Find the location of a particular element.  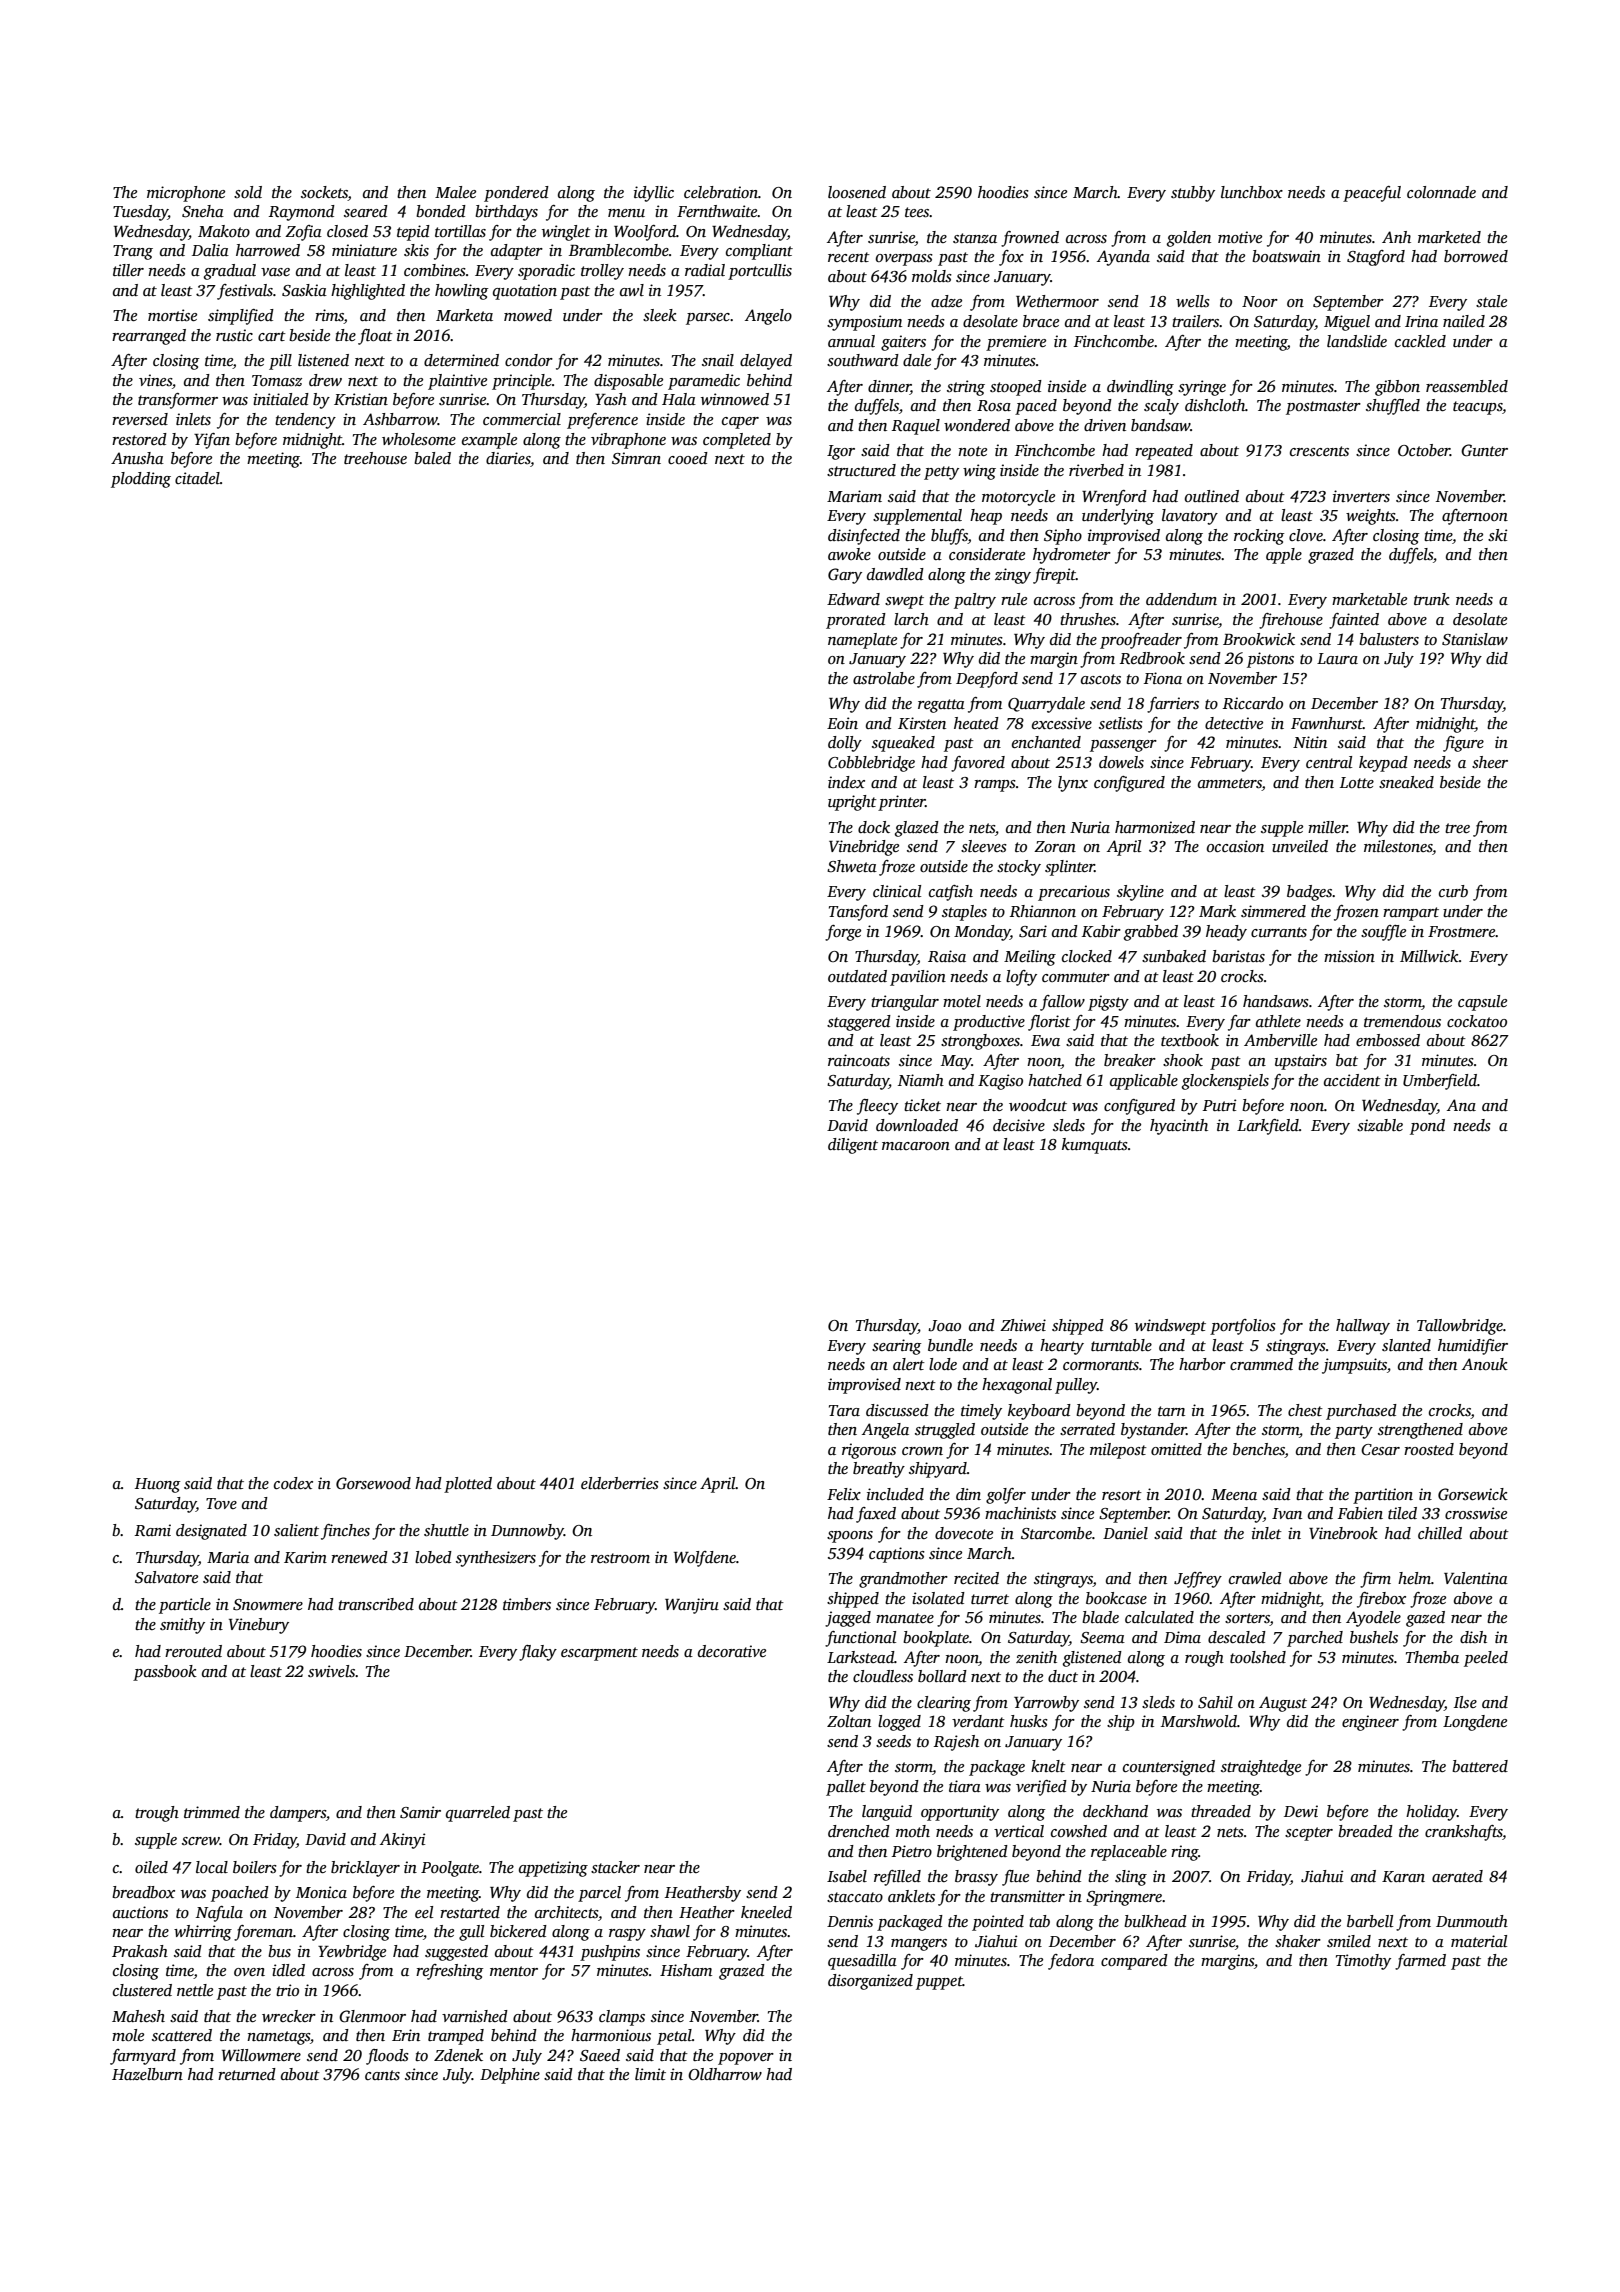

cants is located at coordinates (382, 2075).
